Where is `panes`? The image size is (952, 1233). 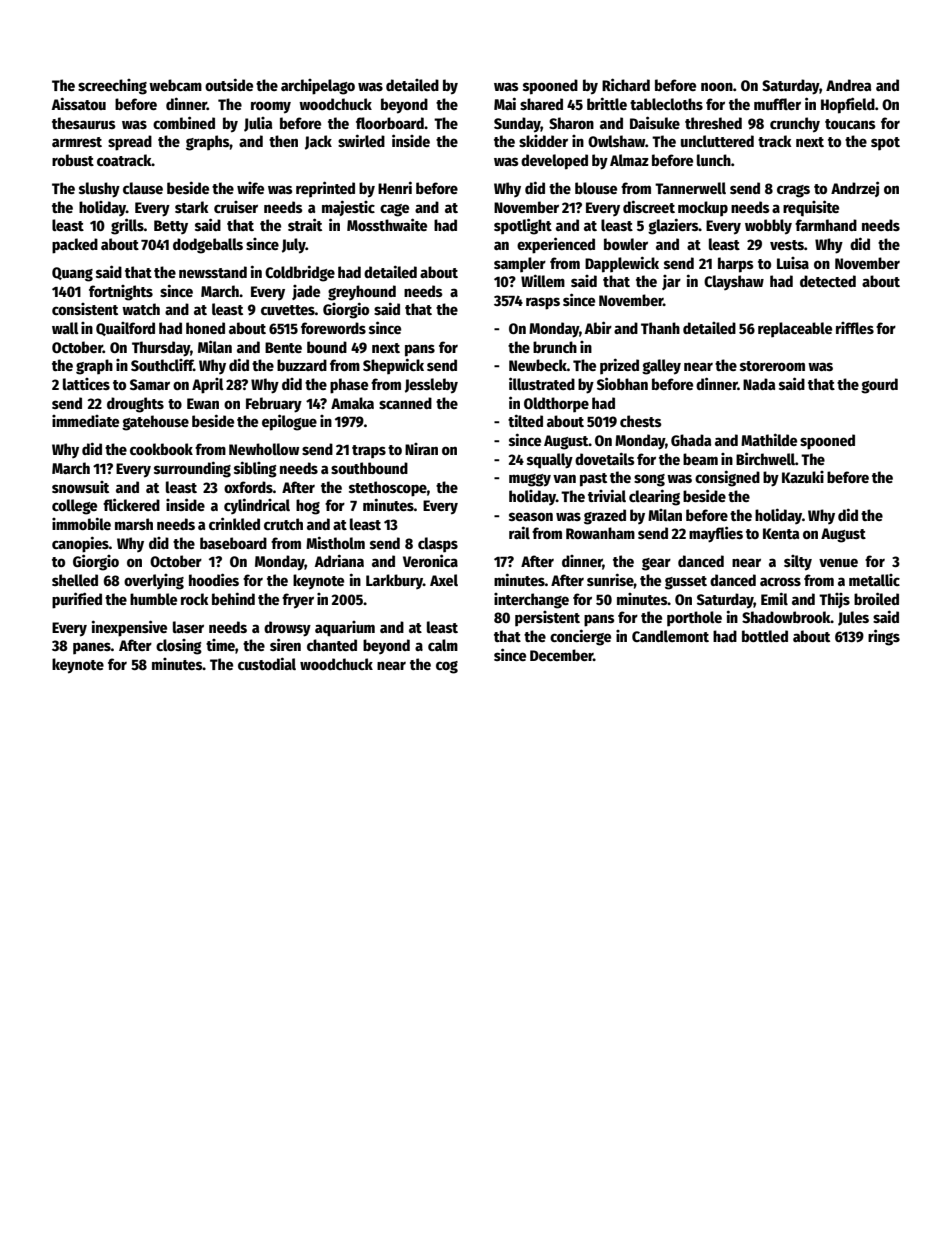 panes is located at coordinates (92, 648).
